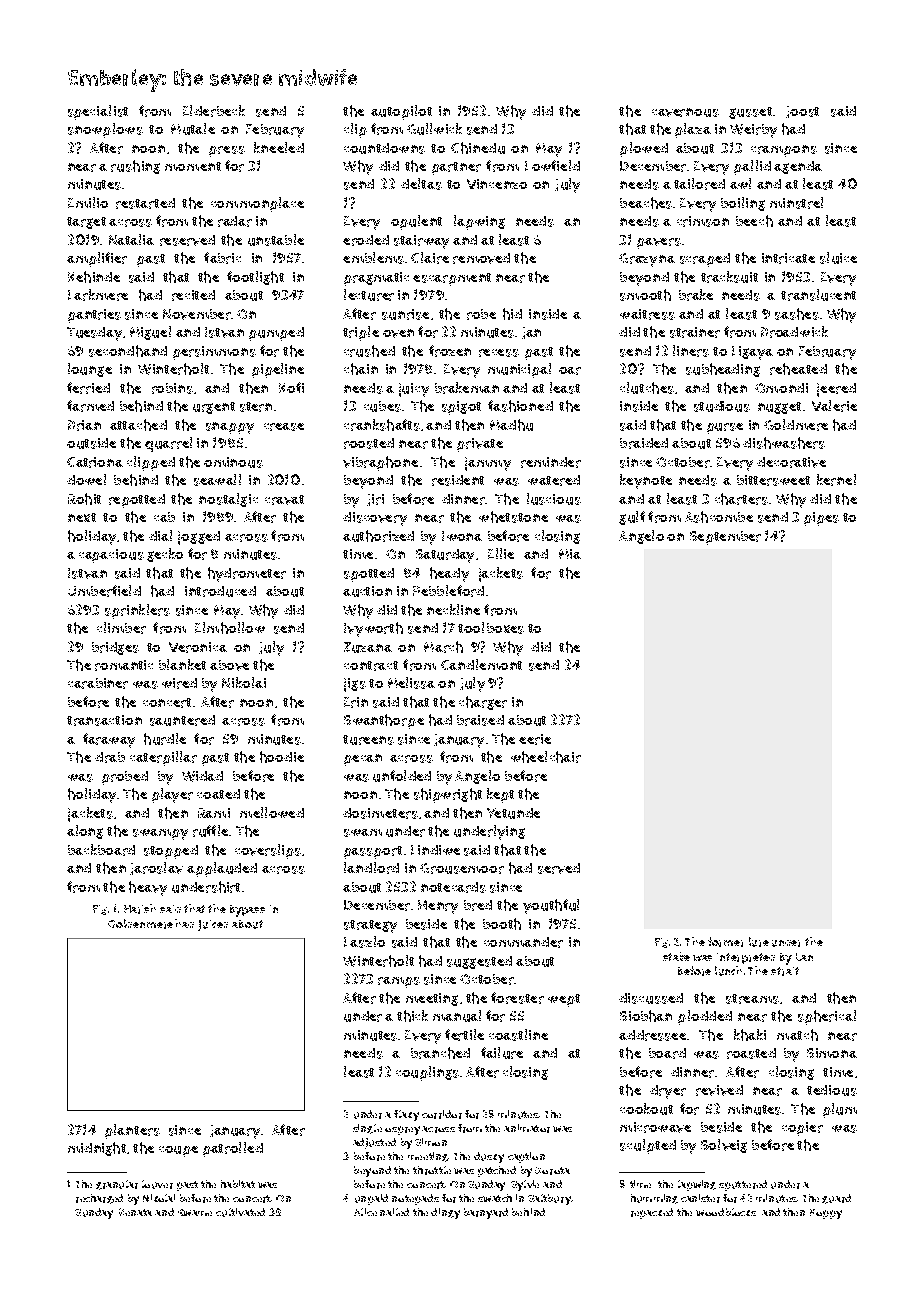 The image size is (924, 1308). Describe the element at coordinates (402, 776) in the screenshot. I see `unfolded` at that location.
